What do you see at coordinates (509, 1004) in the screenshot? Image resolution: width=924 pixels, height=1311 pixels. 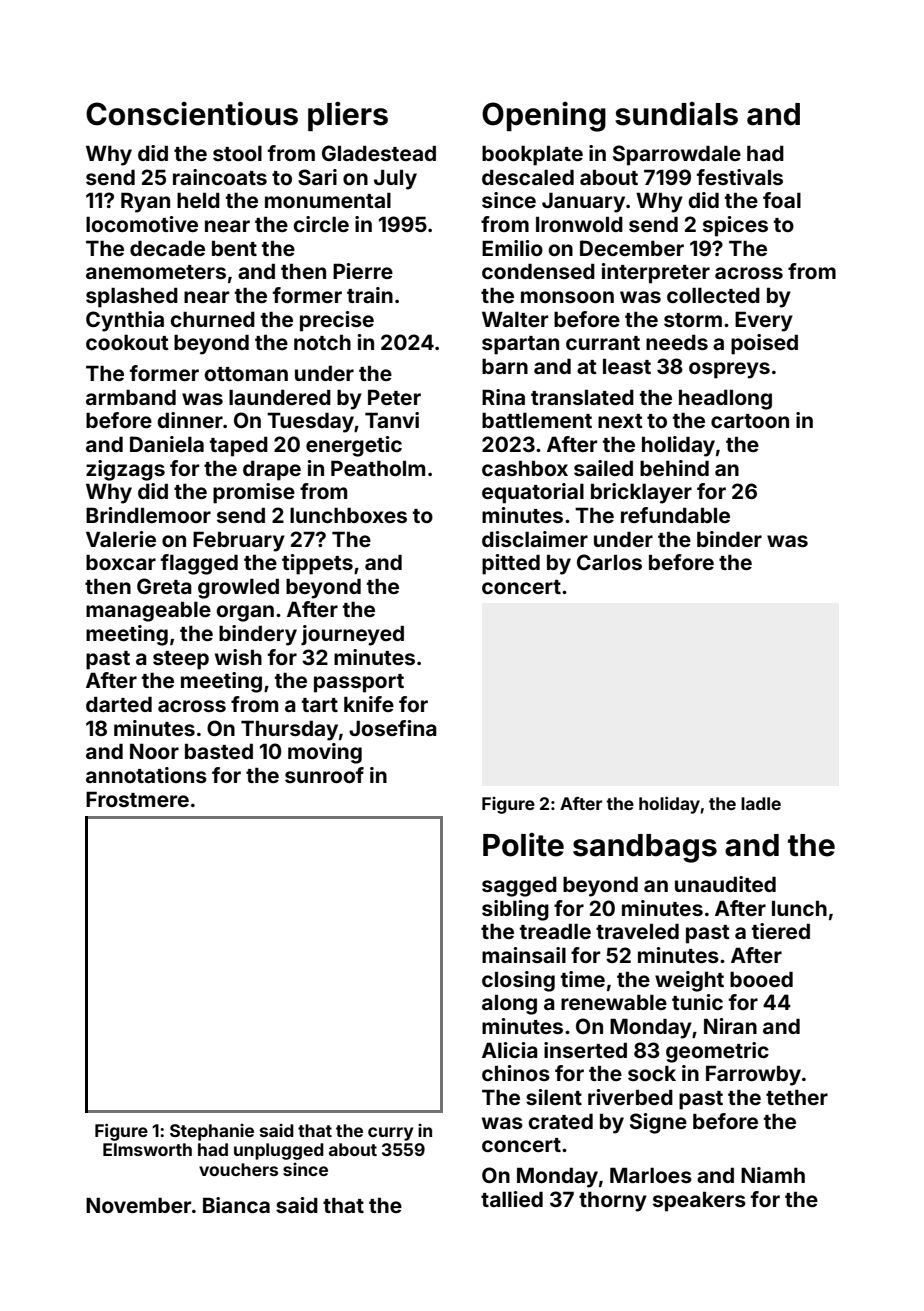 I see `along` at bounding box center [509, 1004].
